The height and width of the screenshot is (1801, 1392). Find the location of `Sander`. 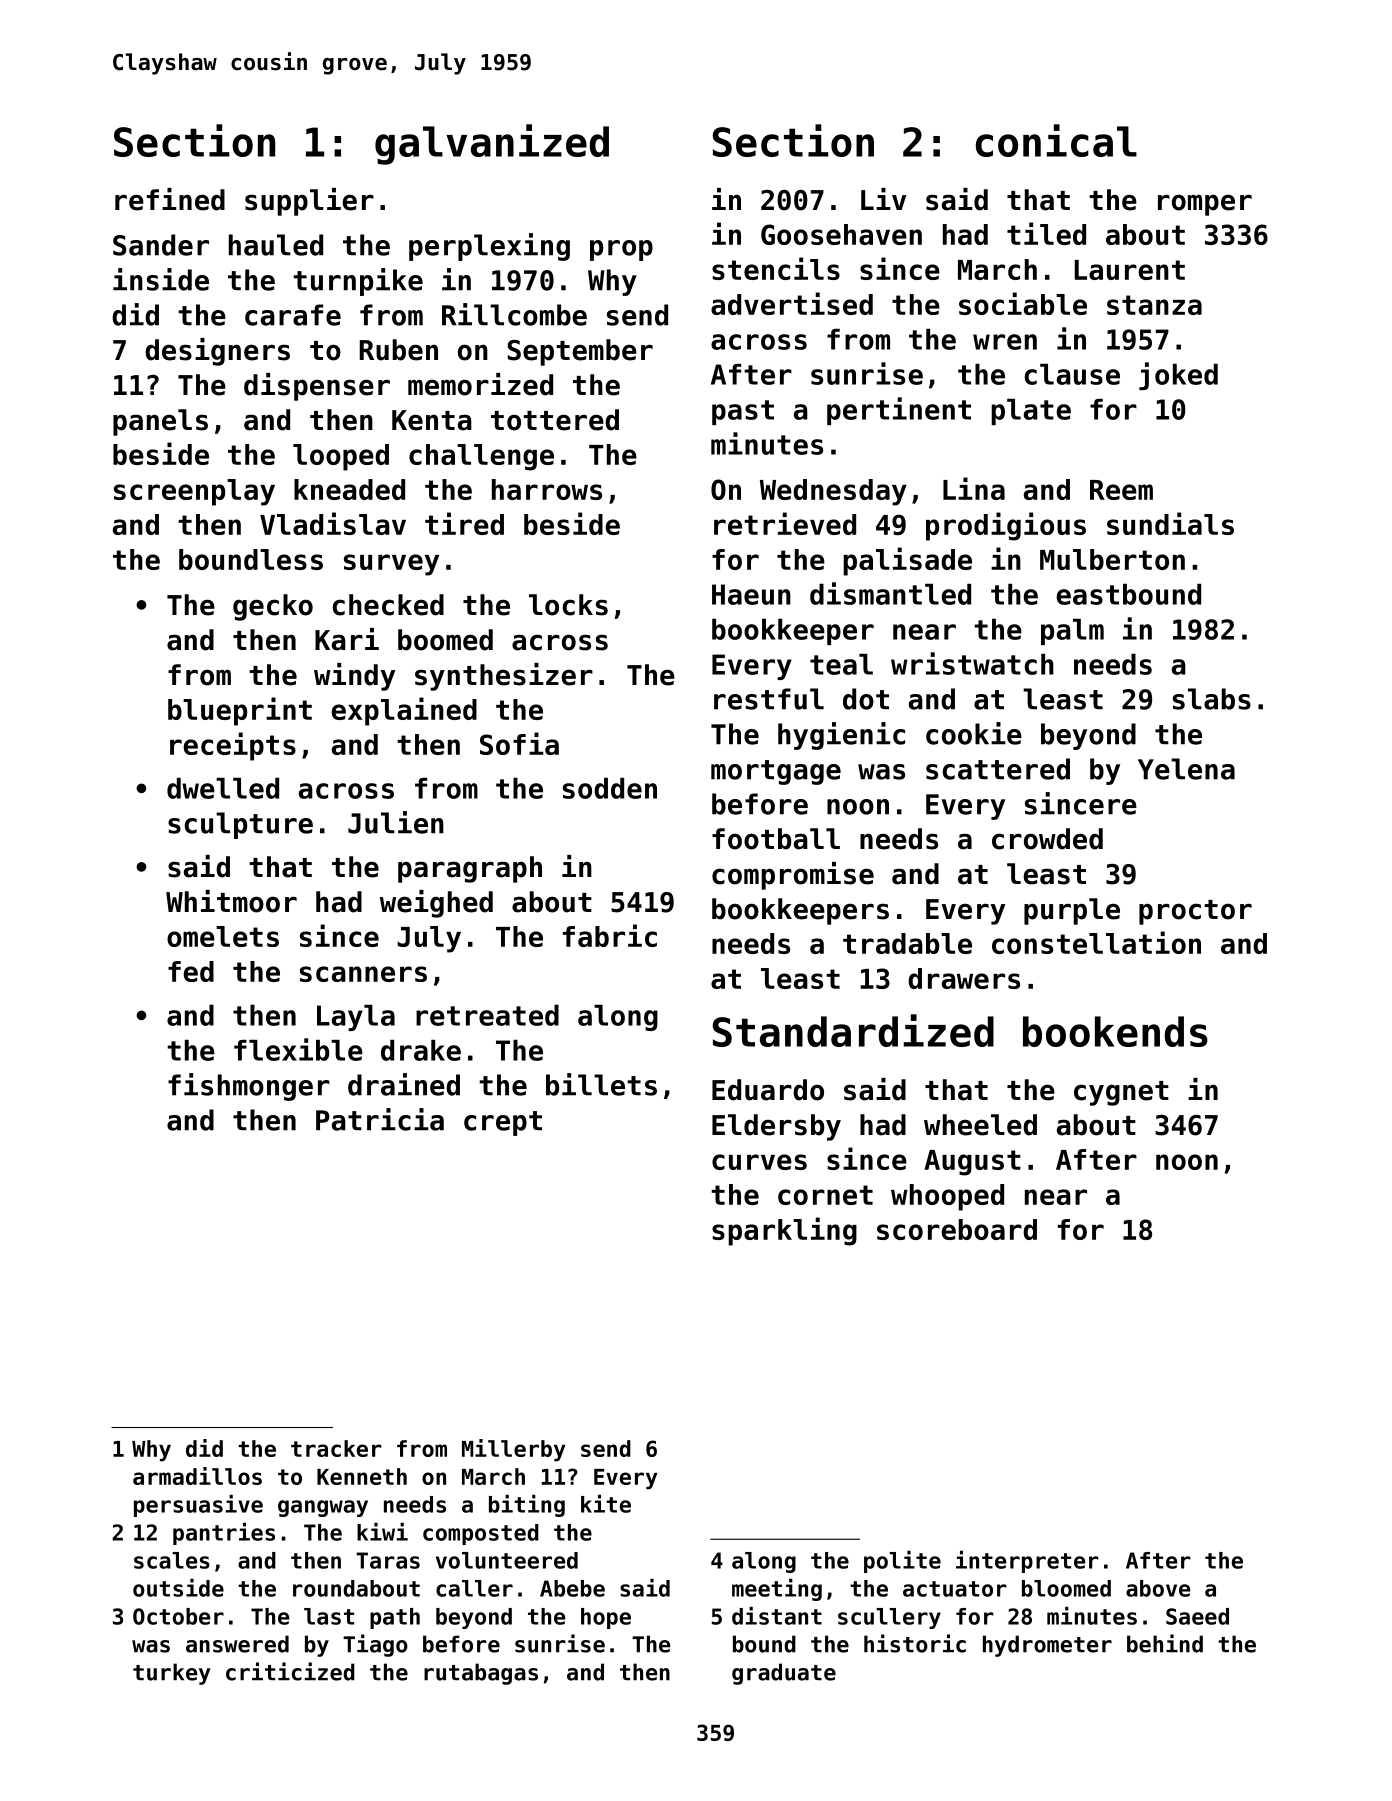

Sander is located at coordinates (161, 245).
